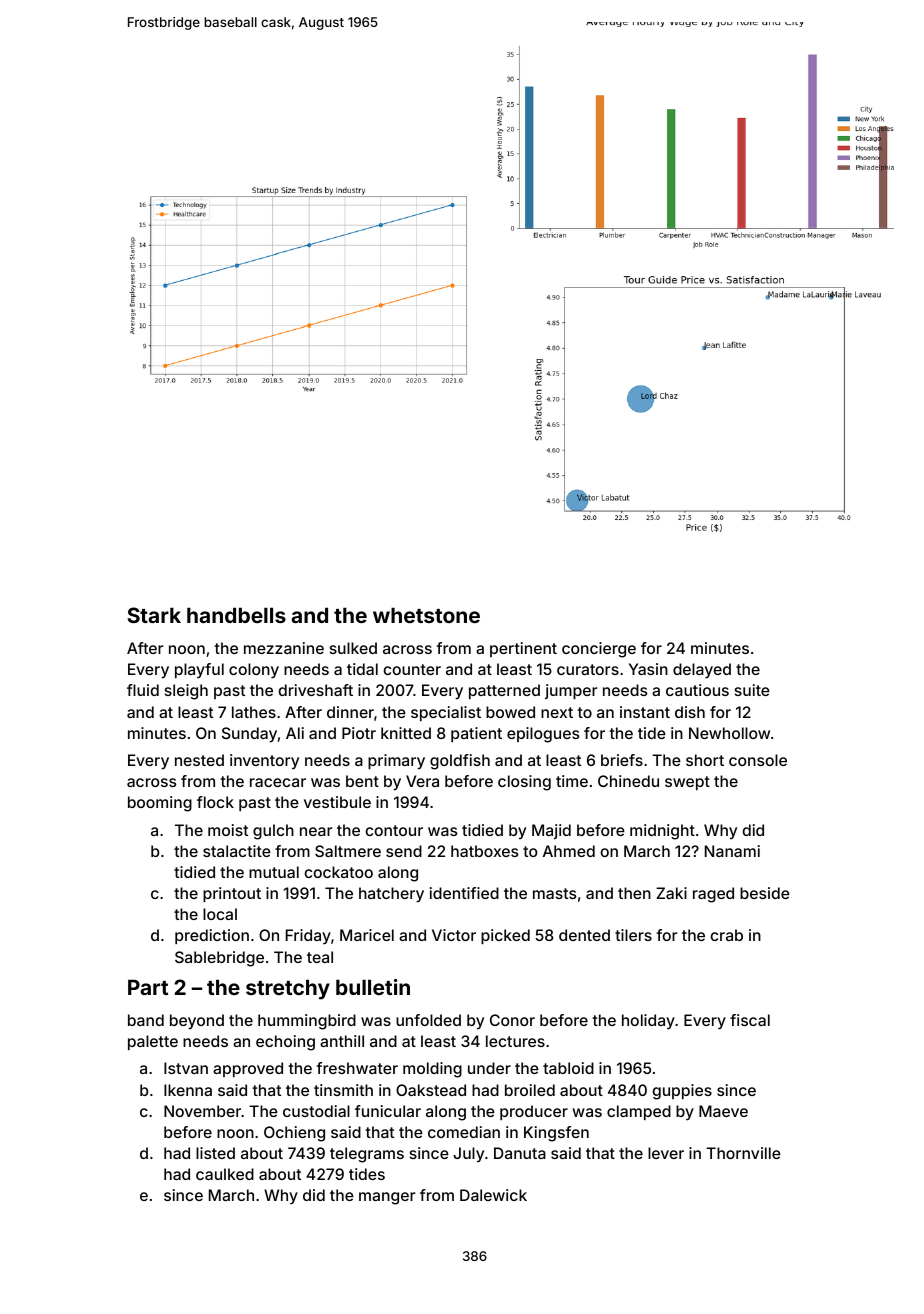 This document has width=924, height=1314. I want to click on midnight, so click(662, 832).
